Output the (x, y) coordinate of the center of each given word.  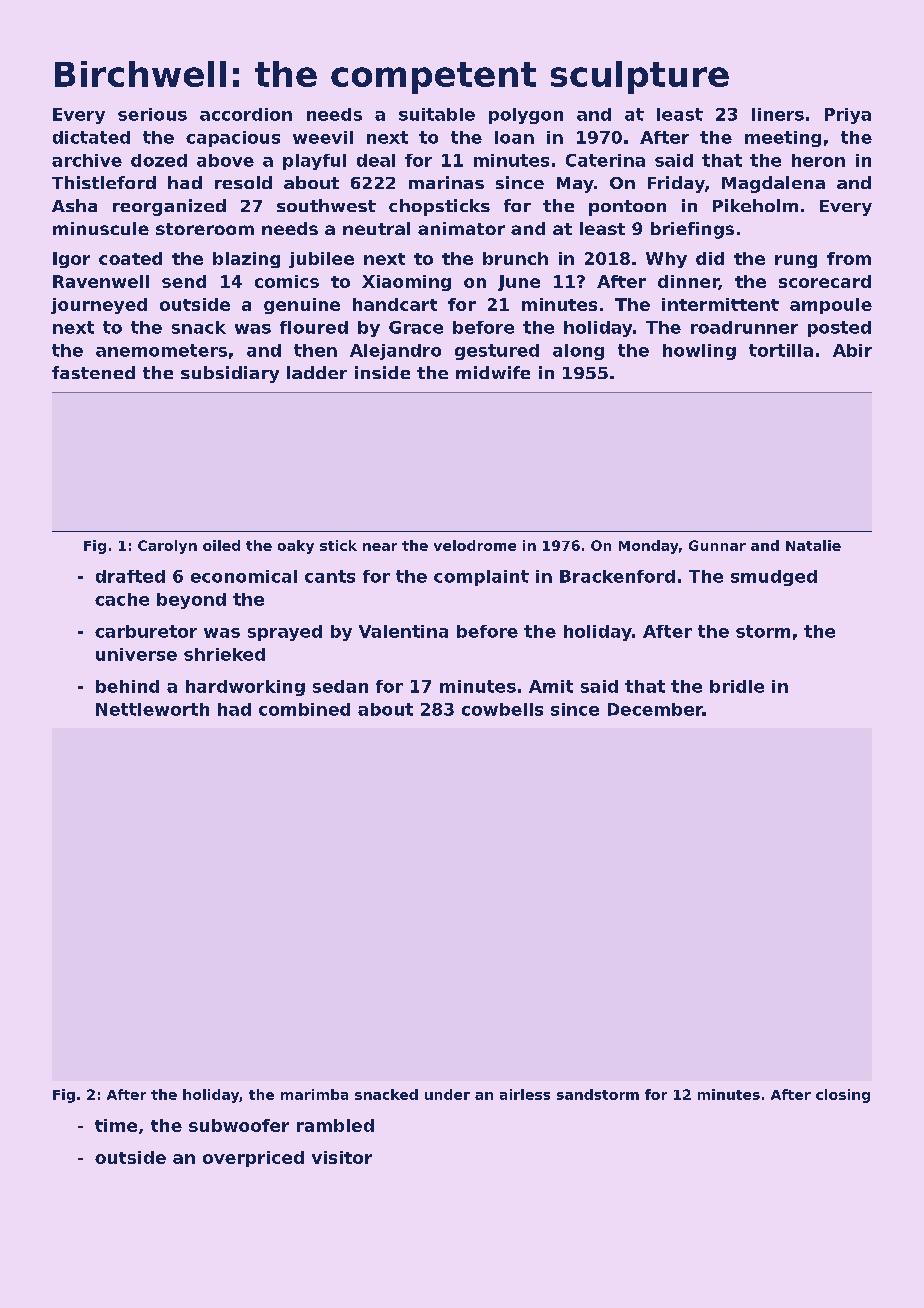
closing (843, 1096)
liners (778, 114)
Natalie (813, 545)
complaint (481, 578)
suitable (437, 114)
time (116, 1125)
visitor (342, 1157)
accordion (246, 114)
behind (127, 686)
